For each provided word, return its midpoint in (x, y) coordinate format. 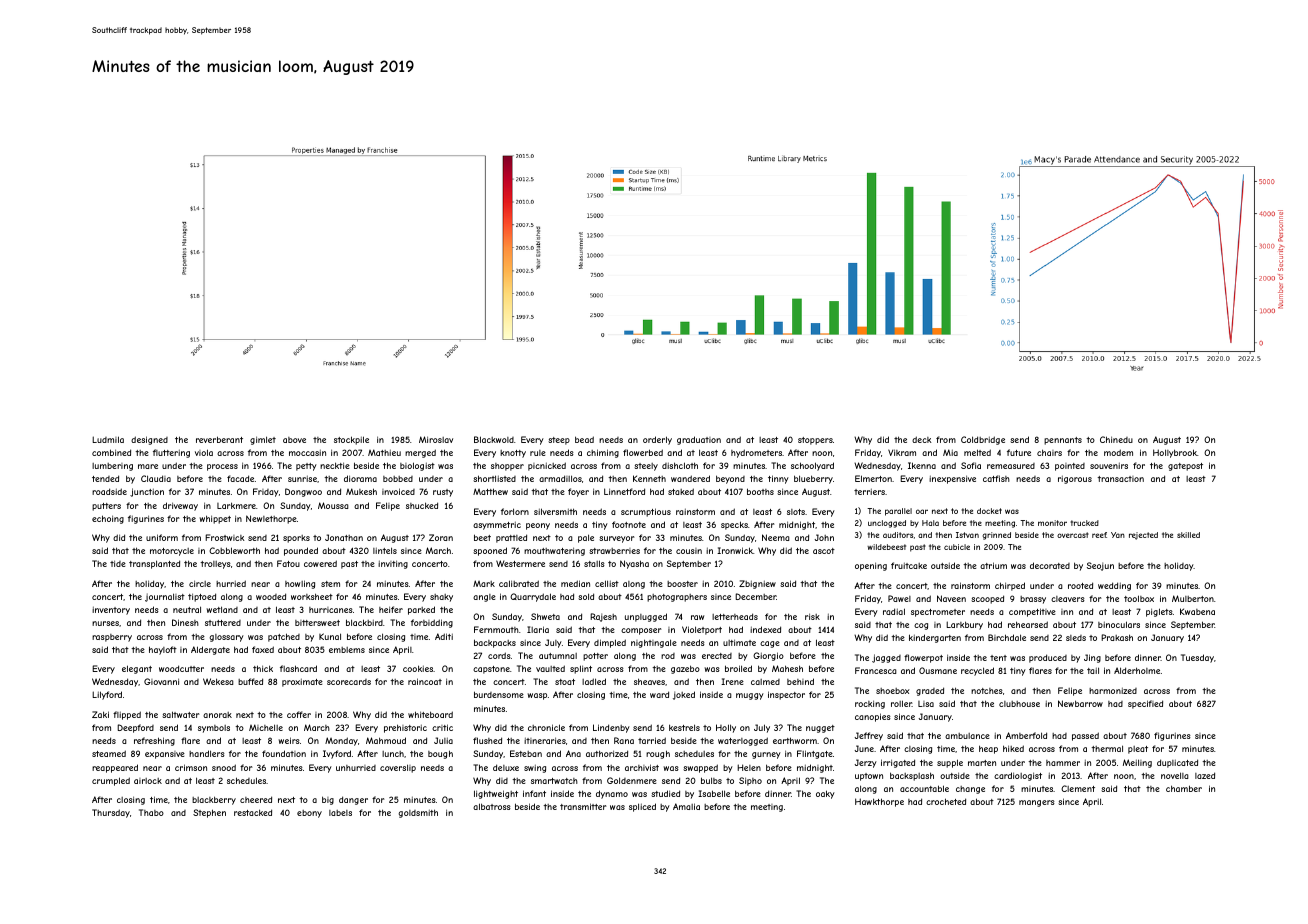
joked (684, 695)
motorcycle (172, 552)
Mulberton (1193, 598)
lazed (1205, 775)
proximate (302, 682)
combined (111, 452)
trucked (1085, 523)
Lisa (926, 704)
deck (922, 439)
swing (535, 768)
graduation (699, 440)
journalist (165, 597)
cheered (256, 799)
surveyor (617, 539)
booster (682, 584)
